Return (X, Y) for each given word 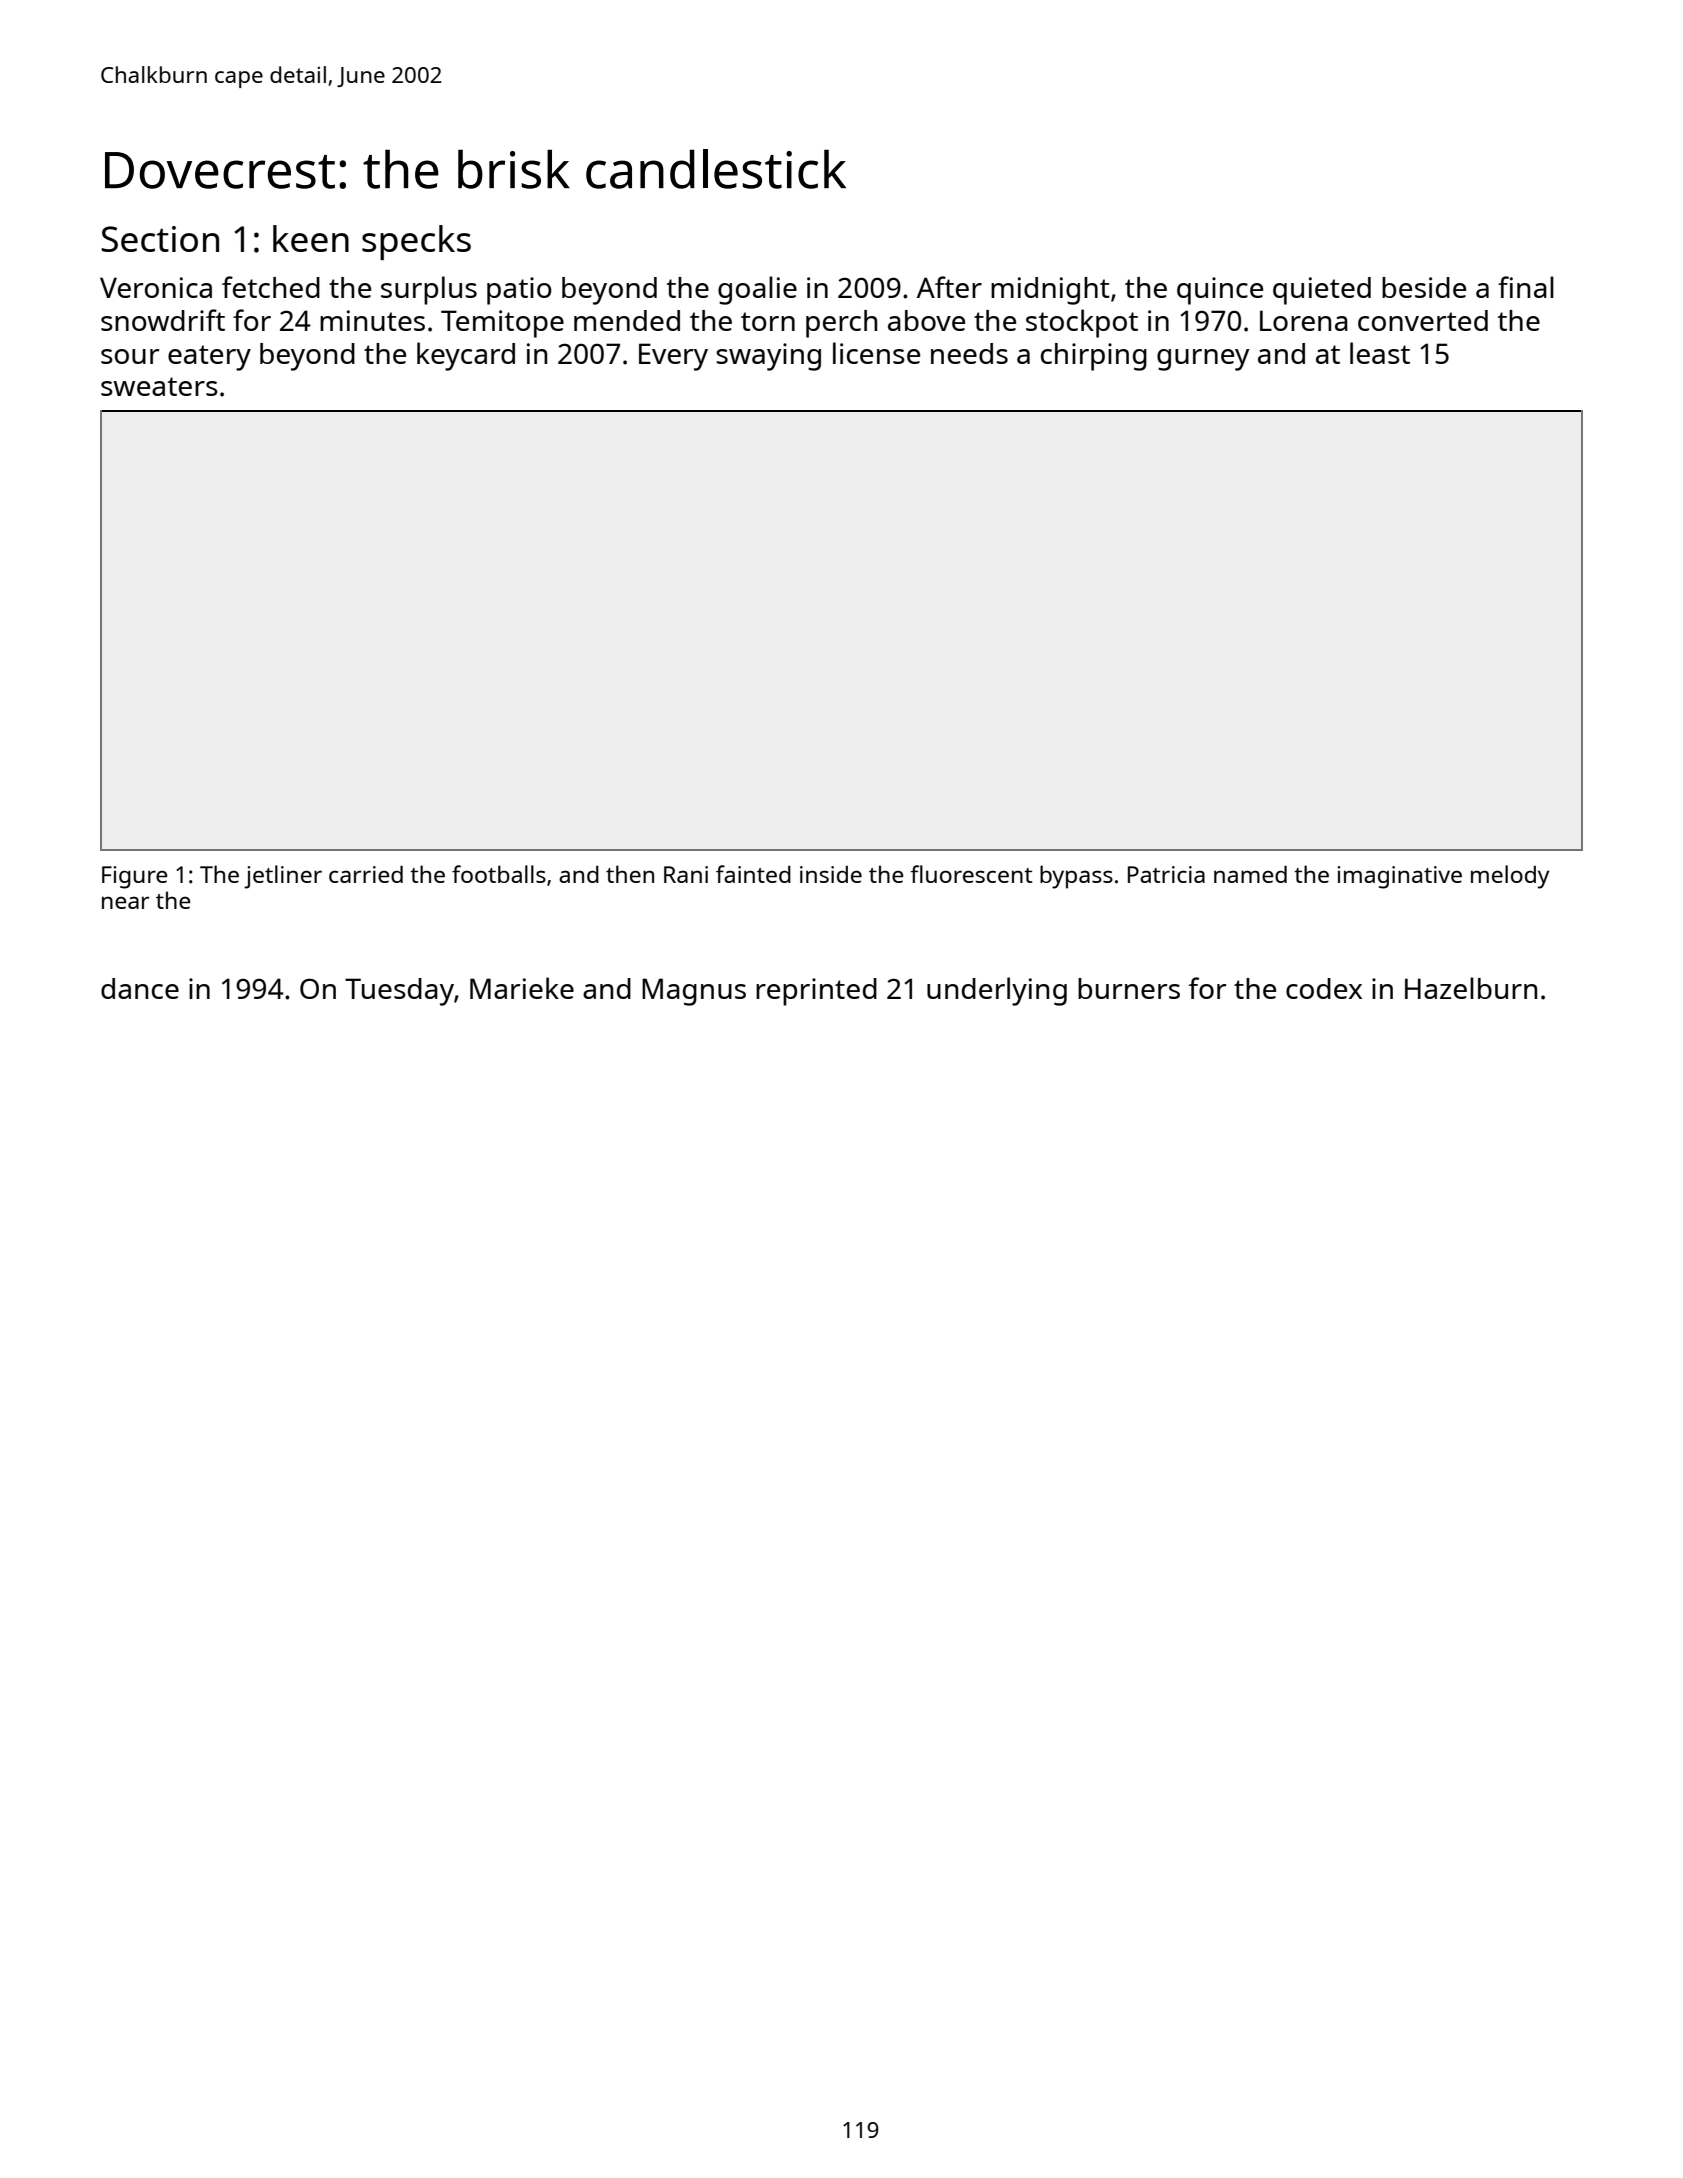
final (1526, 287)
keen (311, 238)
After (949, 287)
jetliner (283, 877)
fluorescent (971, 874)
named (1250, 874)
